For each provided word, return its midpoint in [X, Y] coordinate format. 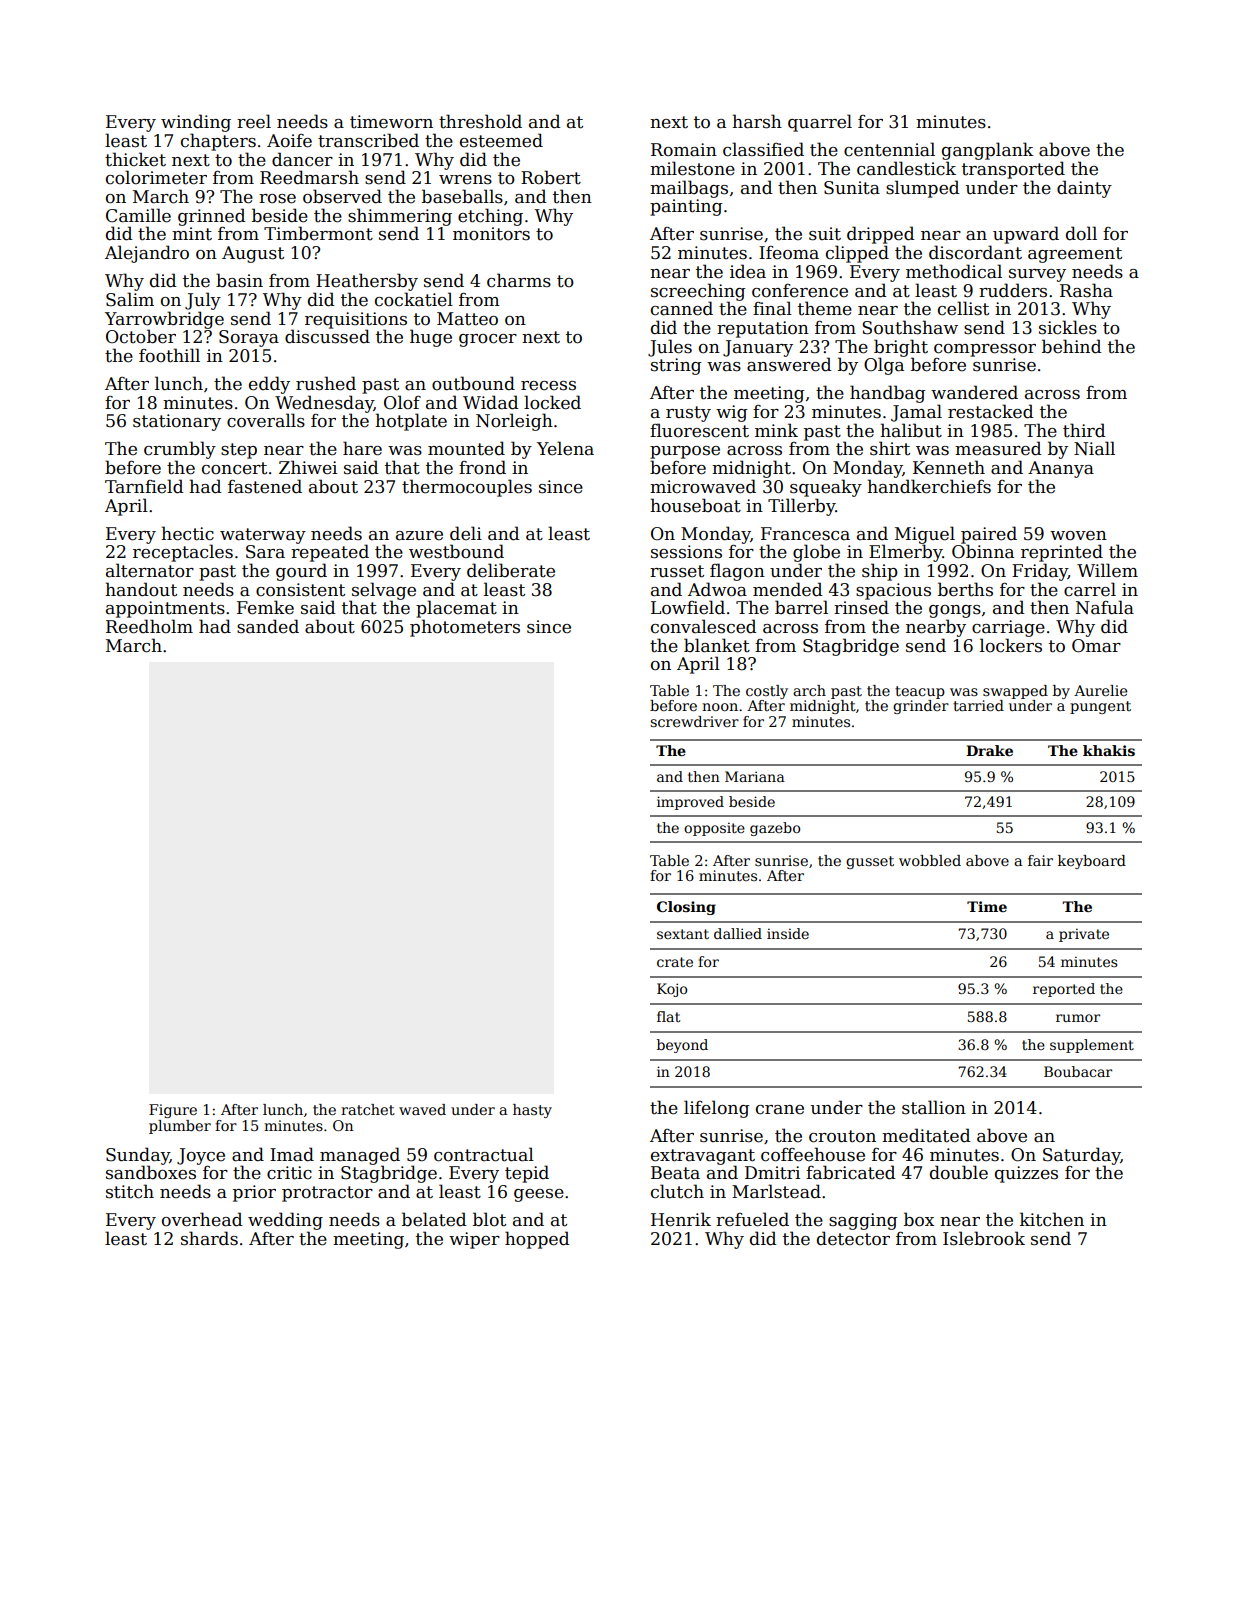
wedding [285, 1221]
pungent [1100, 707]
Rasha [1086, 290]
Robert [551, 177]
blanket [717, 645]
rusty [688, 414]
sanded [268, 626]
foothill [169, 355]
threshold [480, 121]
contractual [484, 1154]
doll [1081, 233]
